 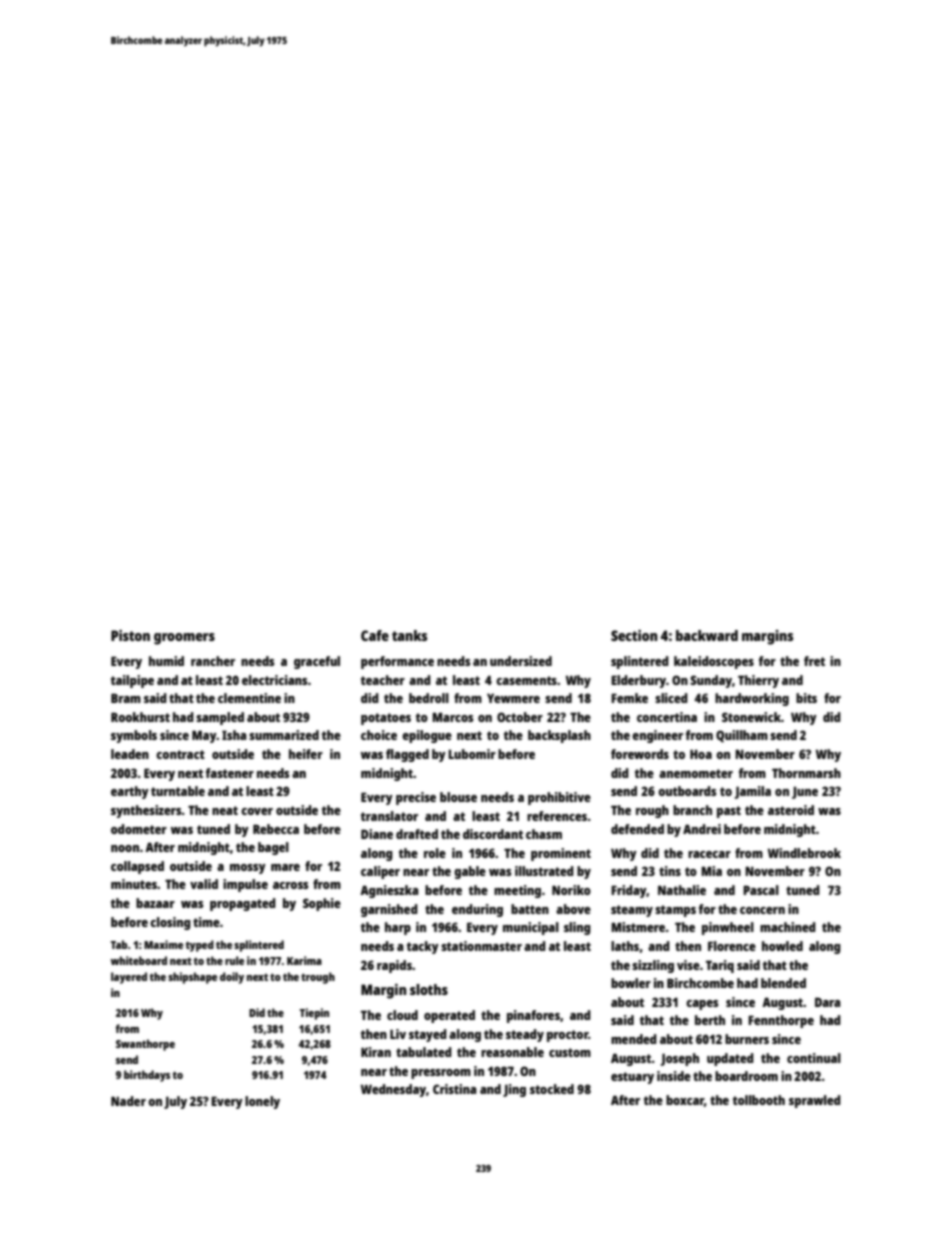 What do you see at coordinates (634, 635) in the screenshot?
I see `Section` at bounding box center [634, 635].
